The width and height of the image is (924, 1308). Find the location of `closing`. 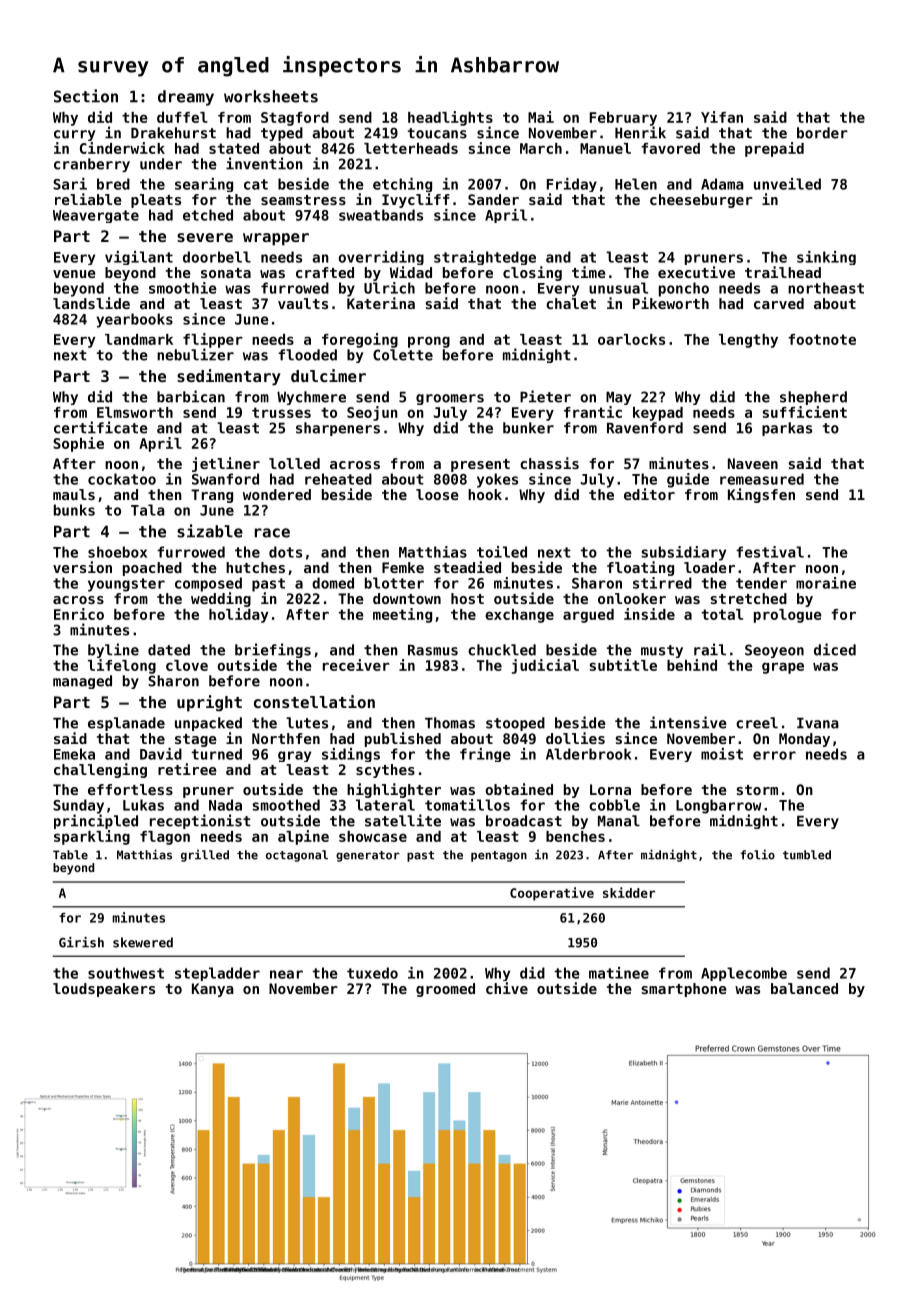

closing is located at coordinates (532, 273).
